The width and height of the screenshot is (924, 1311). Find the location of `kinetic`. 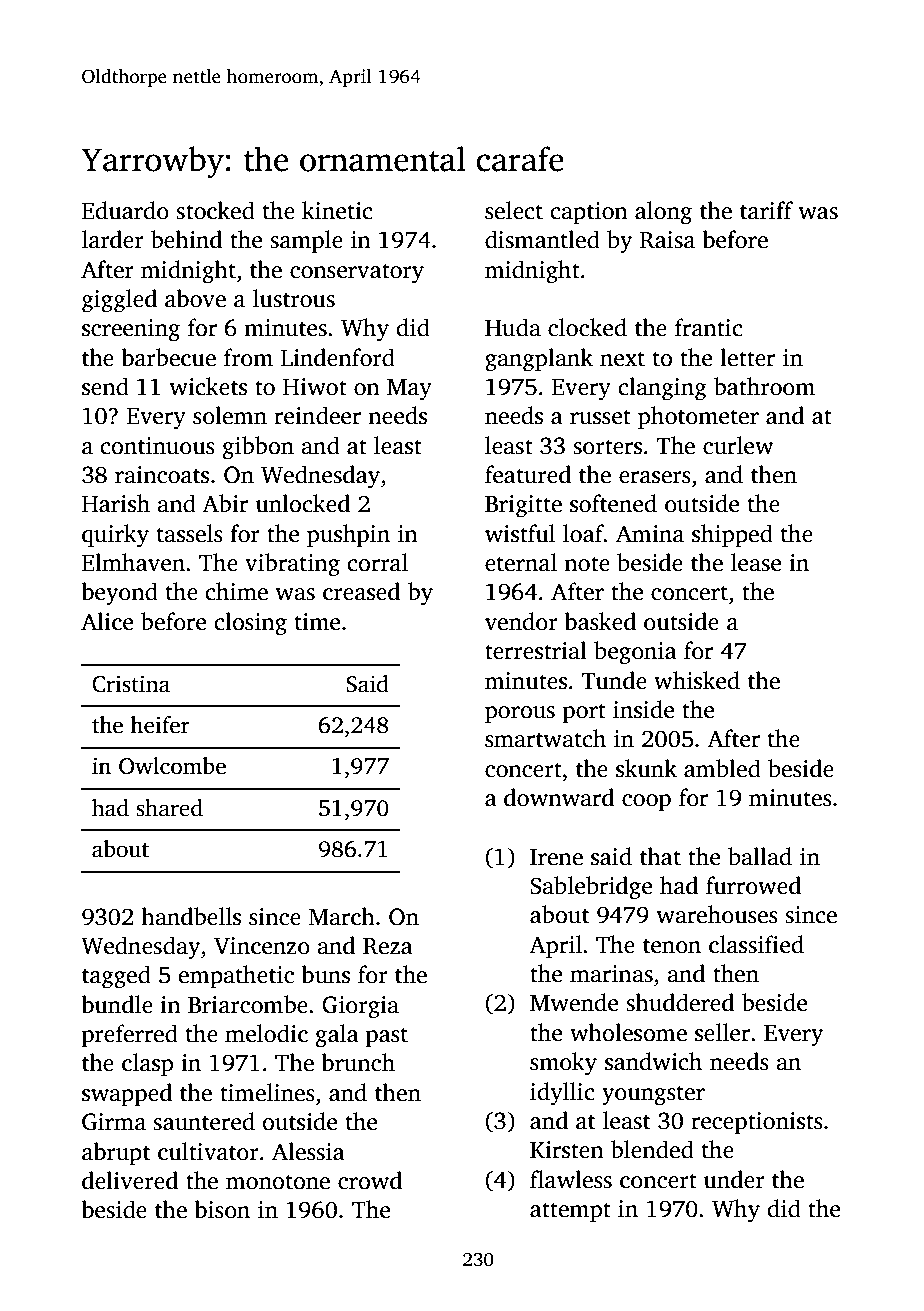

kinetic is located at coordinates (337, 210).
